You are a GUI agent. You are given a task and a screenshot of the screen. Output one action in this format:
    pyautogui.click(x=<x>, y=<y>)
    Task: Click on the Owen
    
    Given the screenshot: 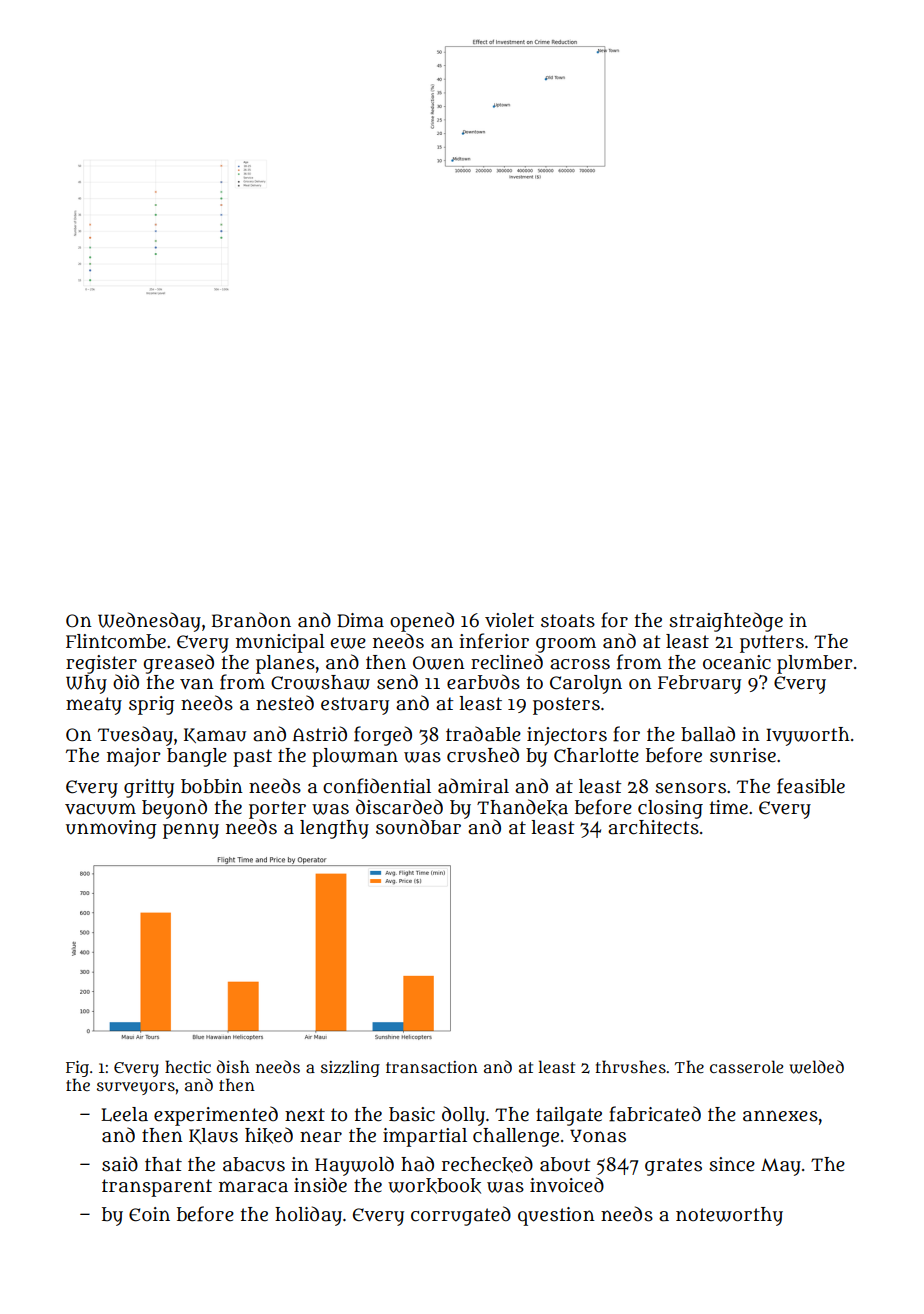 What is the action you would take?
    pyautogui.click(x=439, y=663)
